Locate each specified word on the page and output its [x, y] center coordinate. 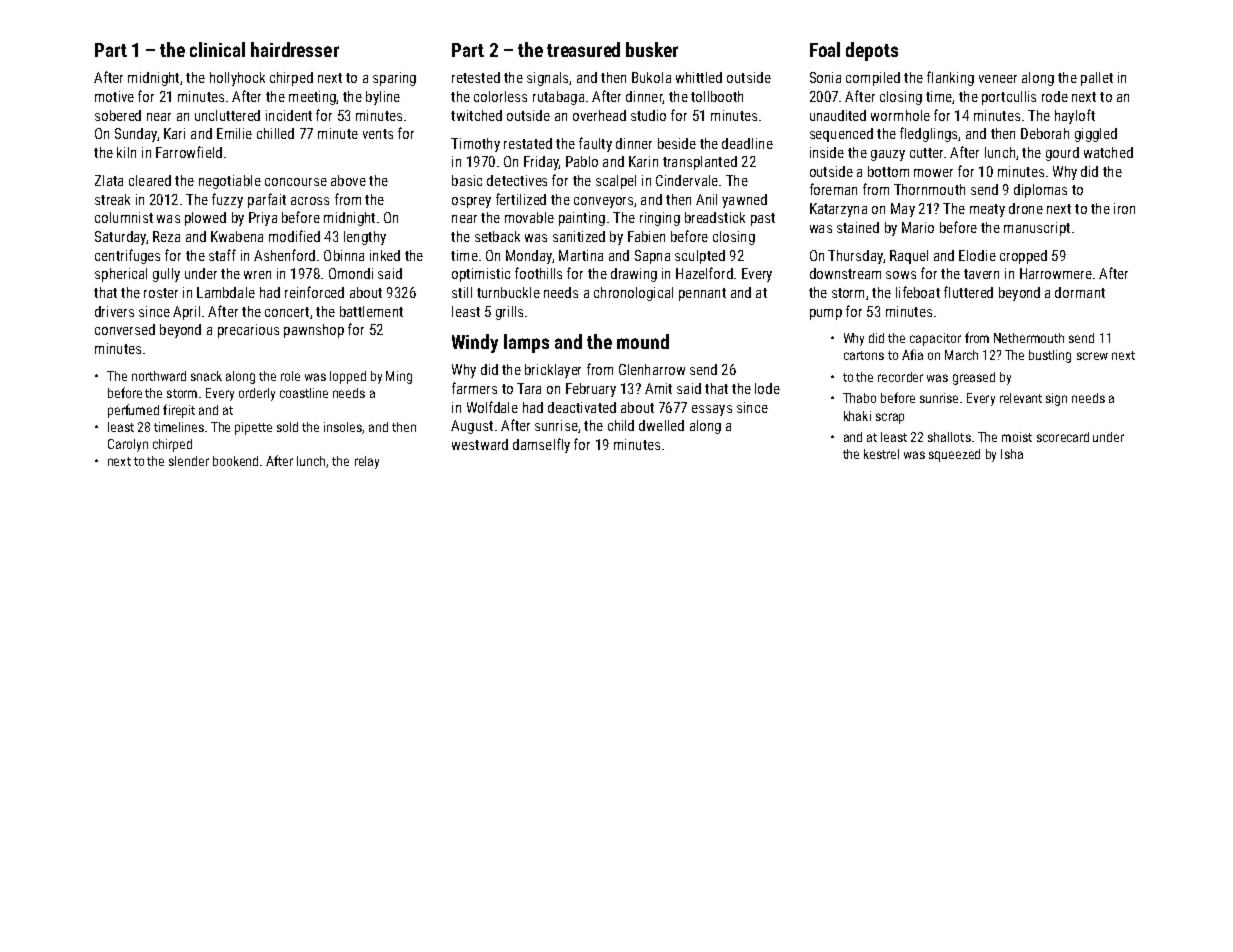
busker [652, 49]
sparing [394, 79]
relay [367, 462]
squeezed [954, 455]
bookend [235, 461]
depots [872, 51]
